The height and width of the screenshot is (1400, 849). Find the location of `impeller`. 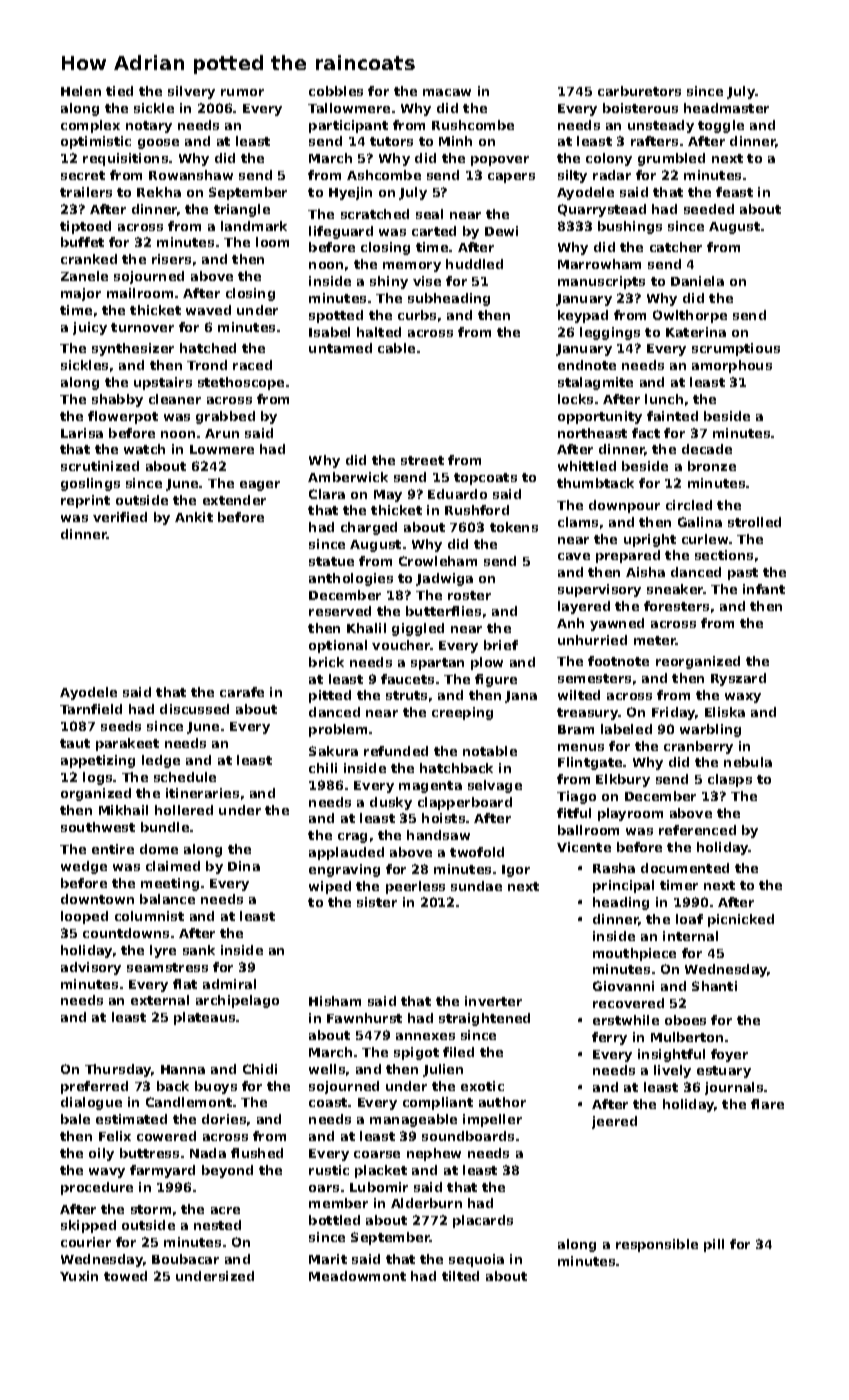

impeller is located at coordinates (492, 1120).
